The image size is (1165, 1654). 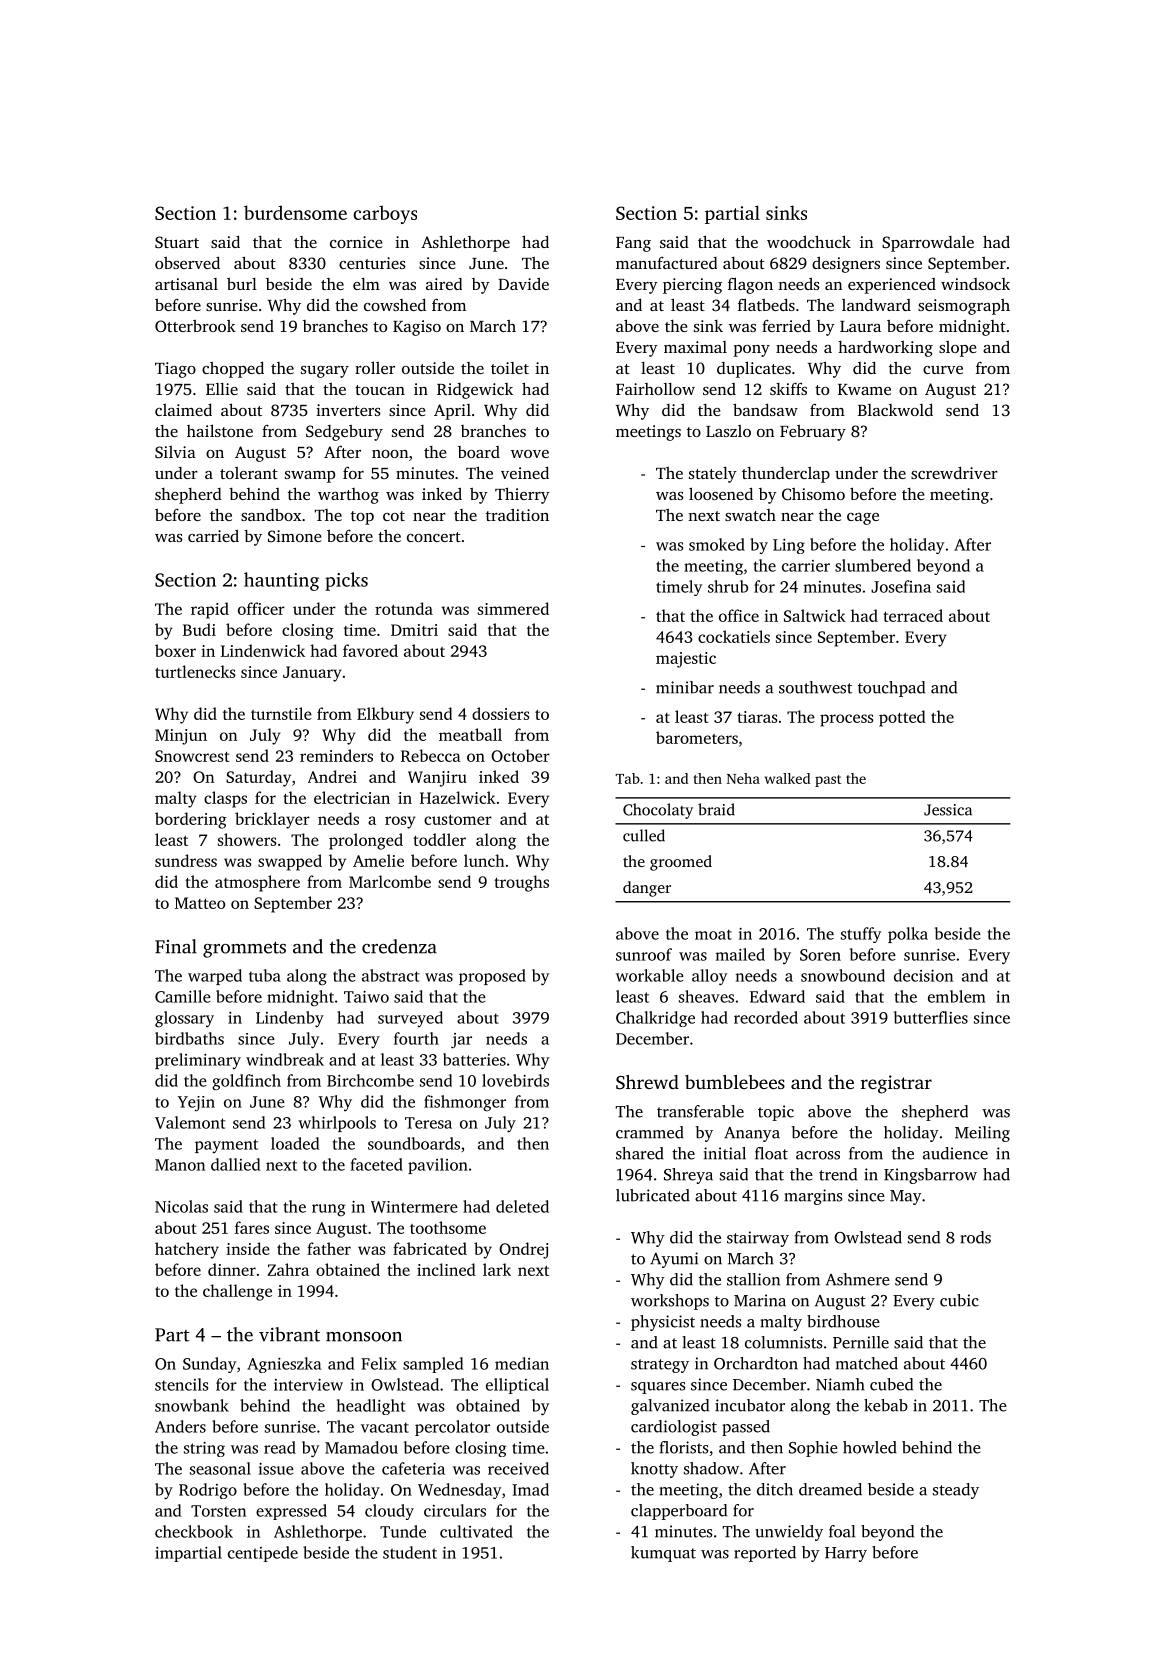 I want to click on Dmitri, so click(x=414, y=630).
